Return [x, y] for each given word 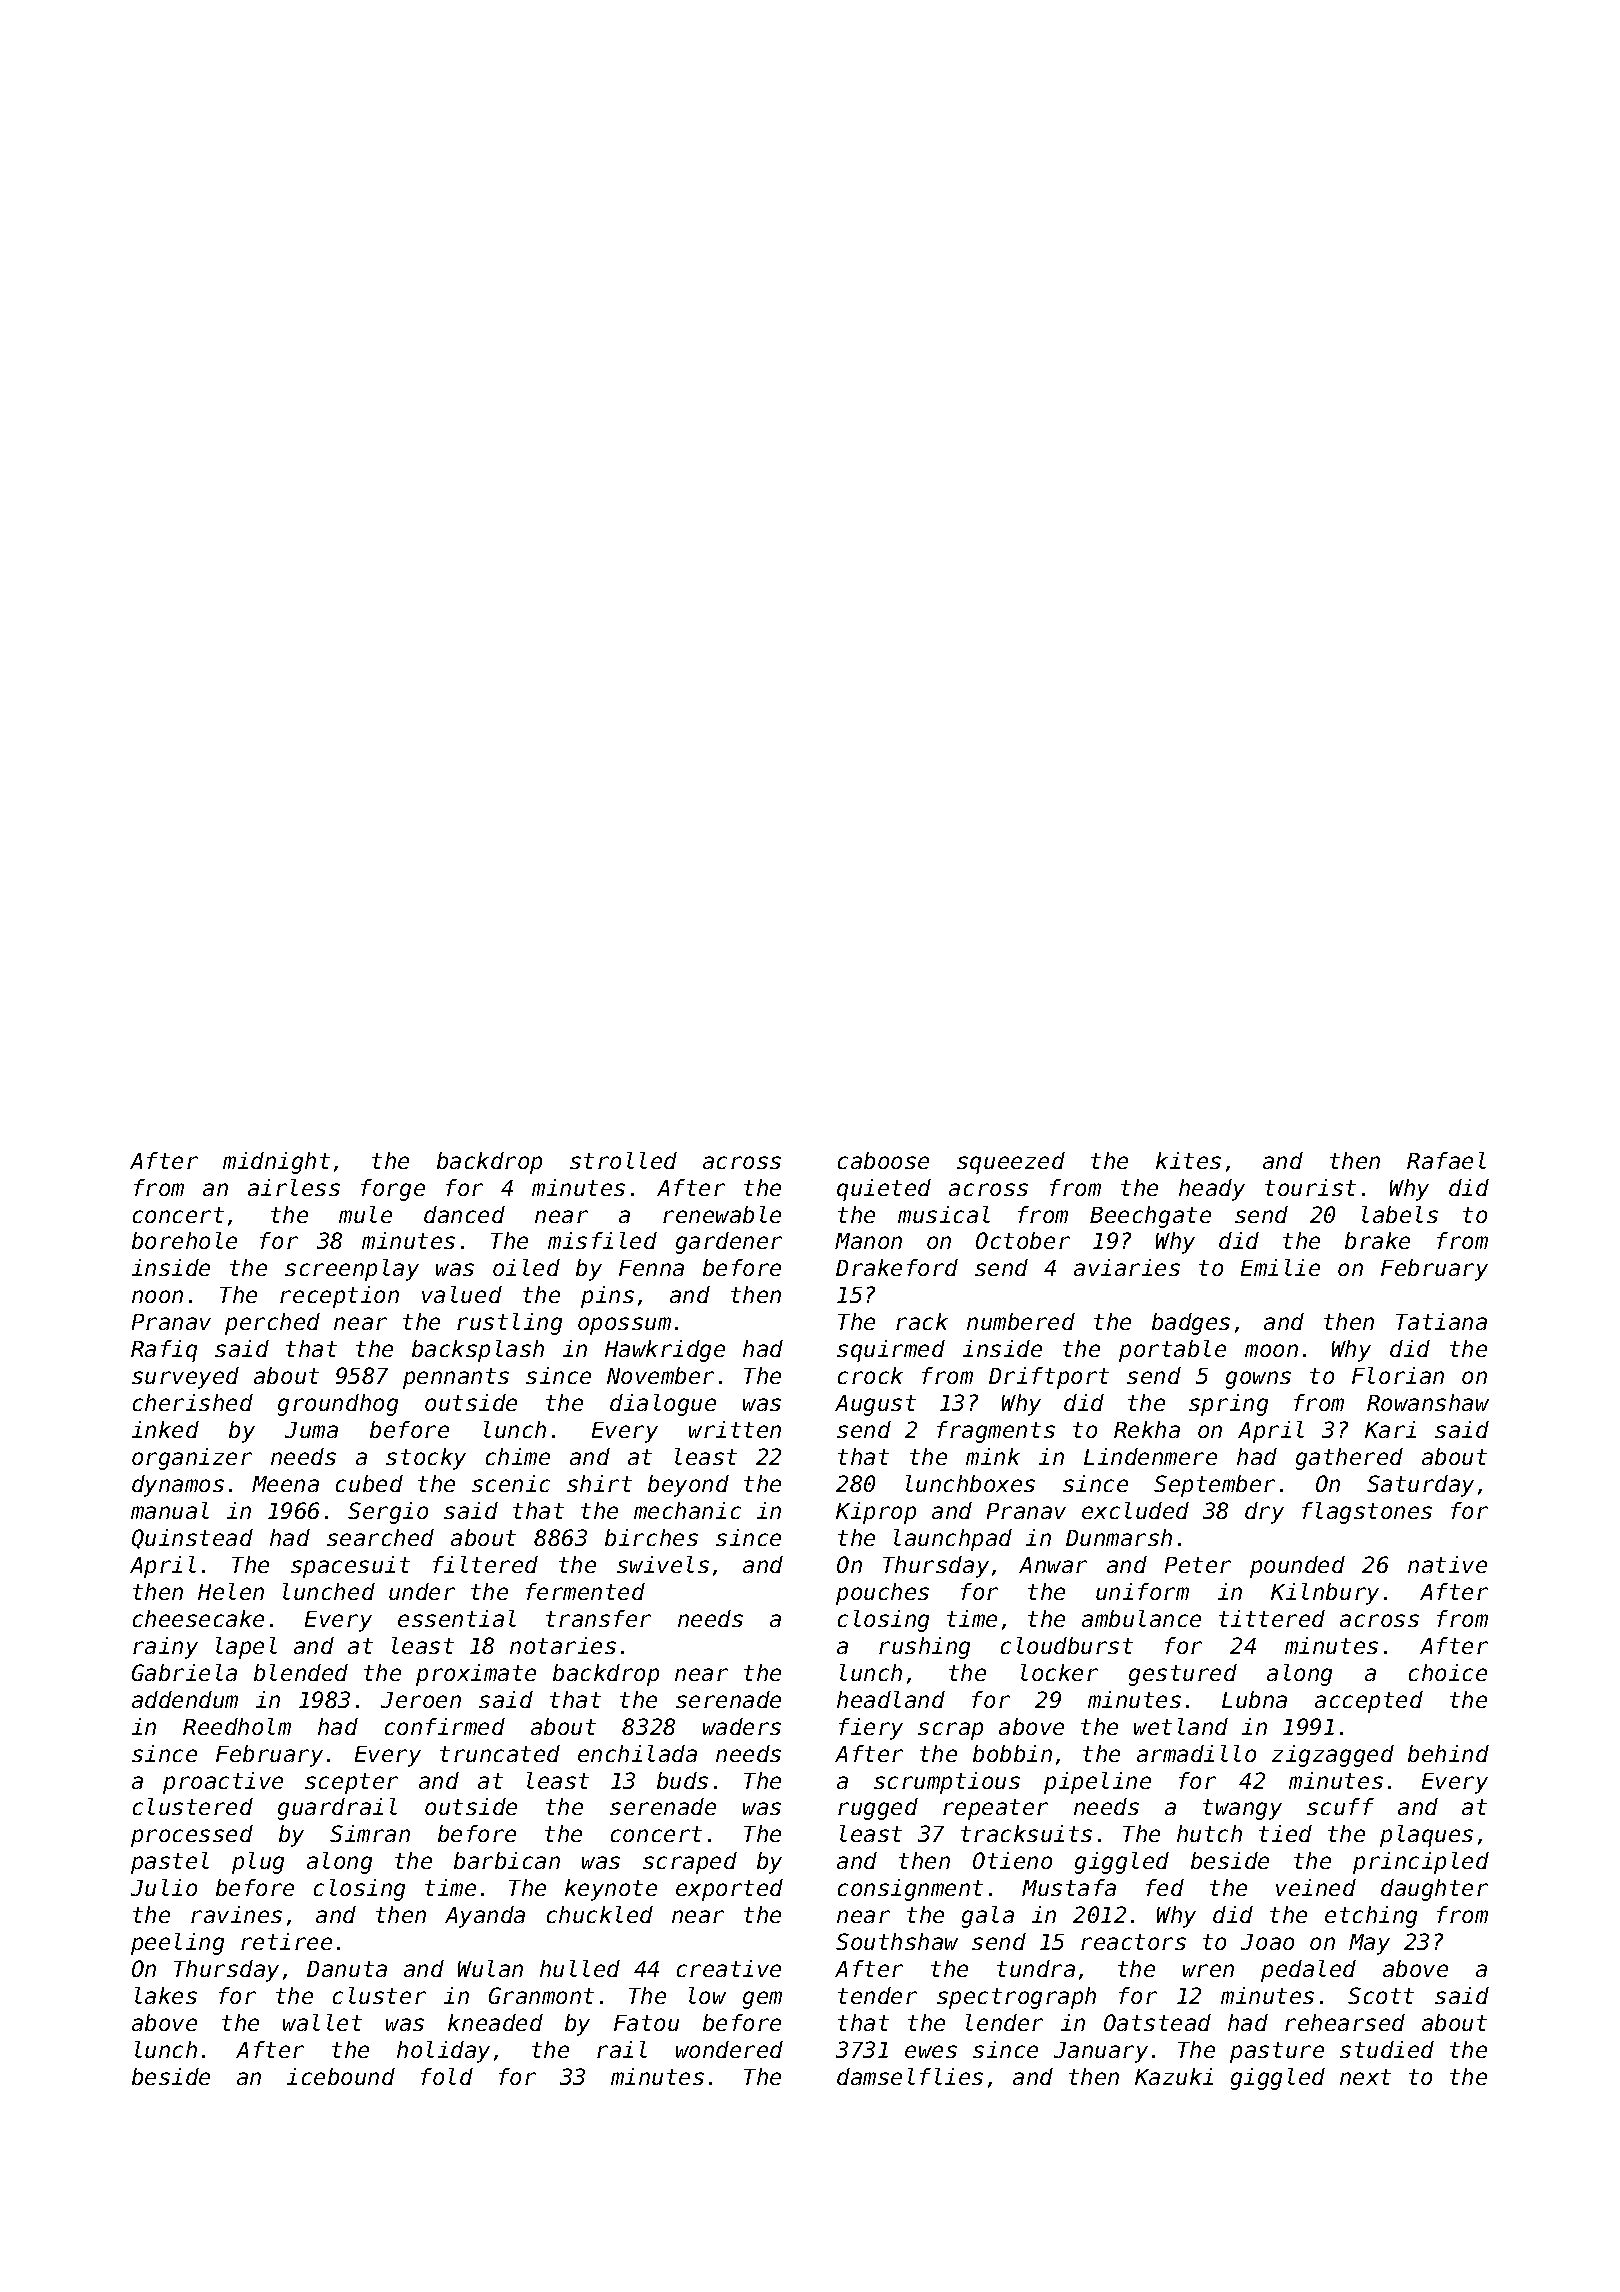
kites [1188, 1160]
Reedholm [237, 1726]
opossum [624, 1326]
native [1447, 1564]
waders [742, 1726]
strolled [623, 1160]
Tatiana [1441, 1321]
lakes [166, 1995]
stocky [426, 1459]
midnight [276, 1163]
